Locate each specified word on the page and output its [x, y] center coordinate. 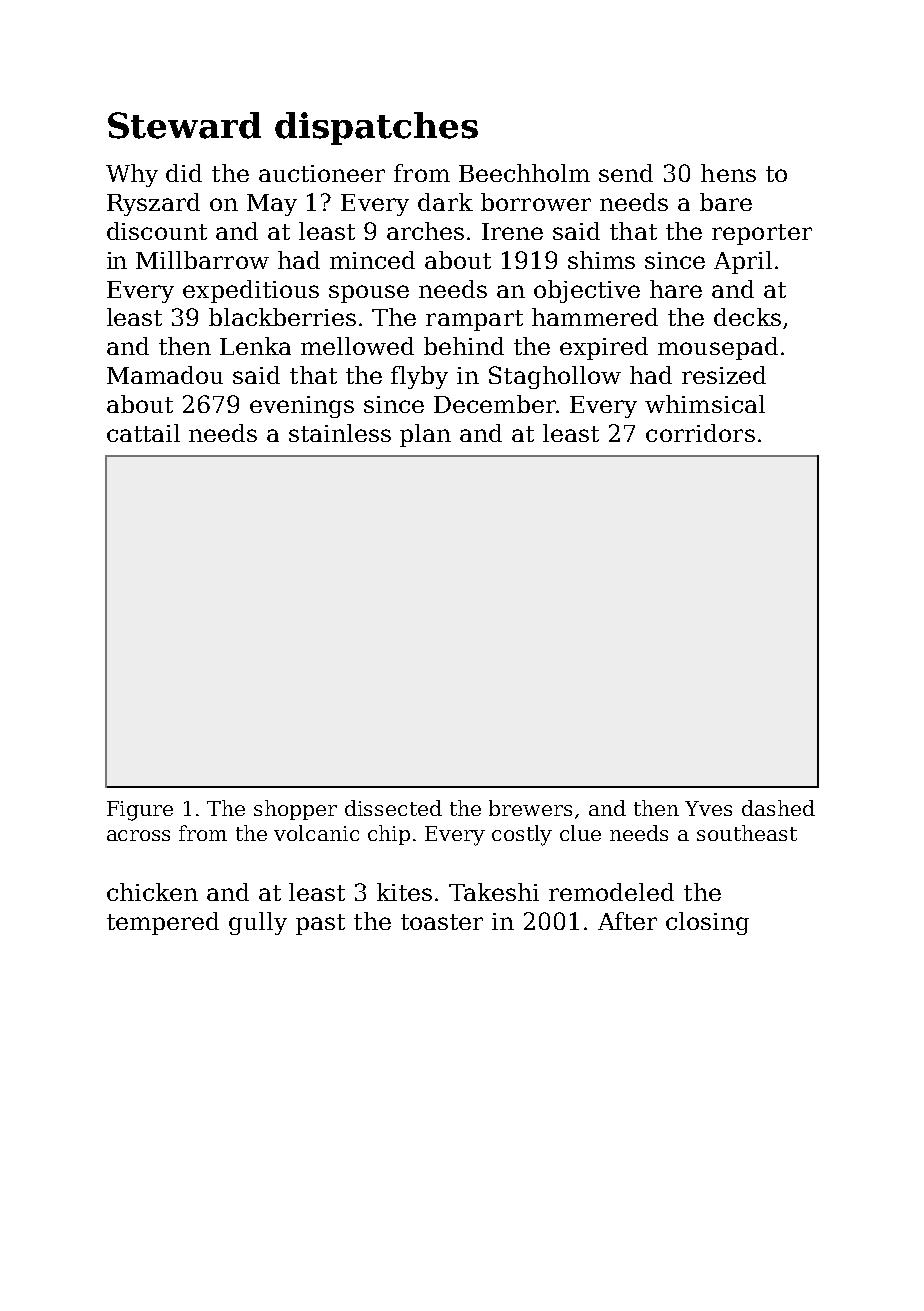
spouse [369, 294]
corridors [700, 433]
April [743, 262]
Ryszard [153, 204]
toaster [442, 922]
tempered [163, 923]
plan [425, 435]
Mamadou [165, 375]
